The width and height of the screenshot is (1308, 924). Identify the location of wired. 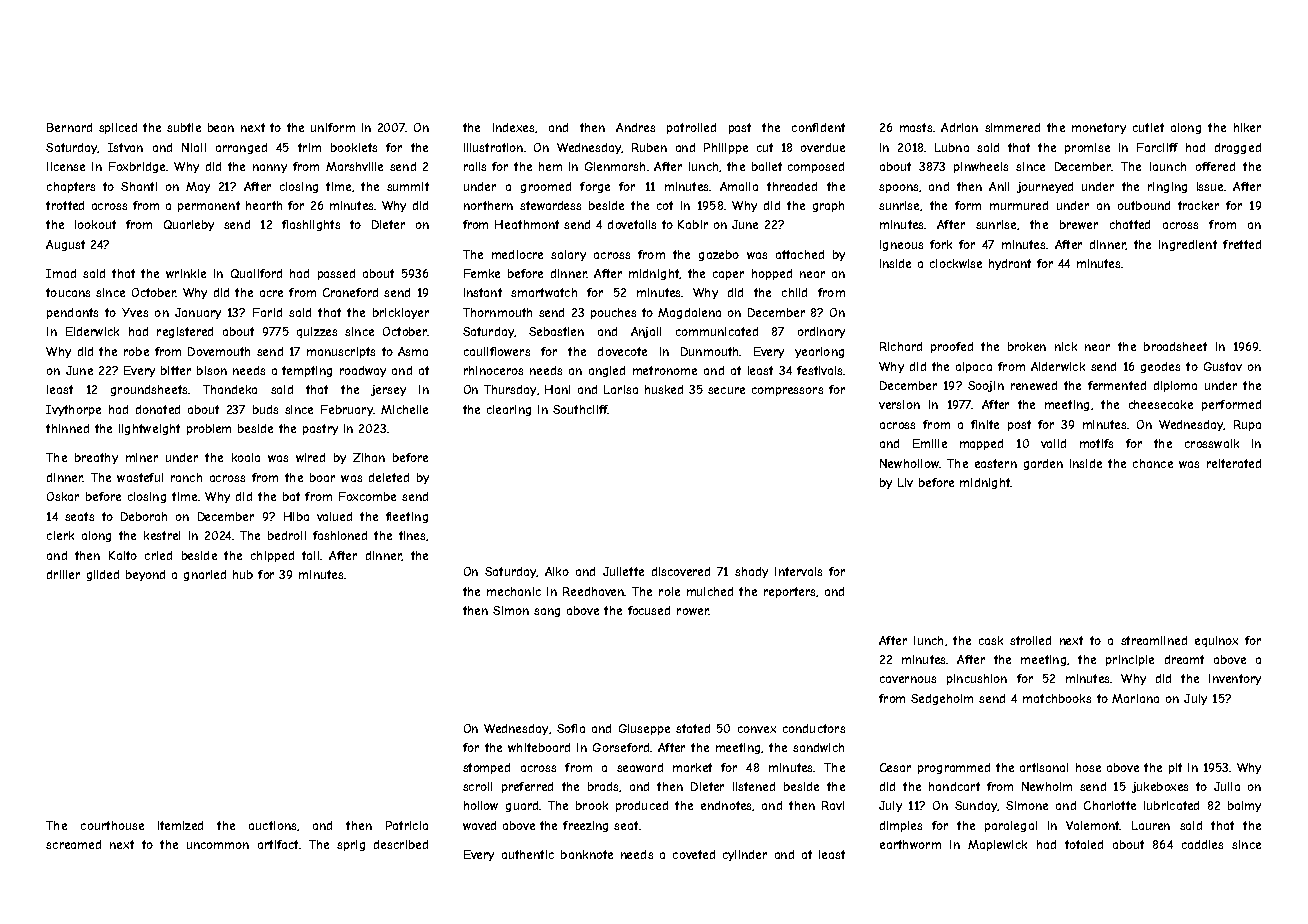
(310, 457).
